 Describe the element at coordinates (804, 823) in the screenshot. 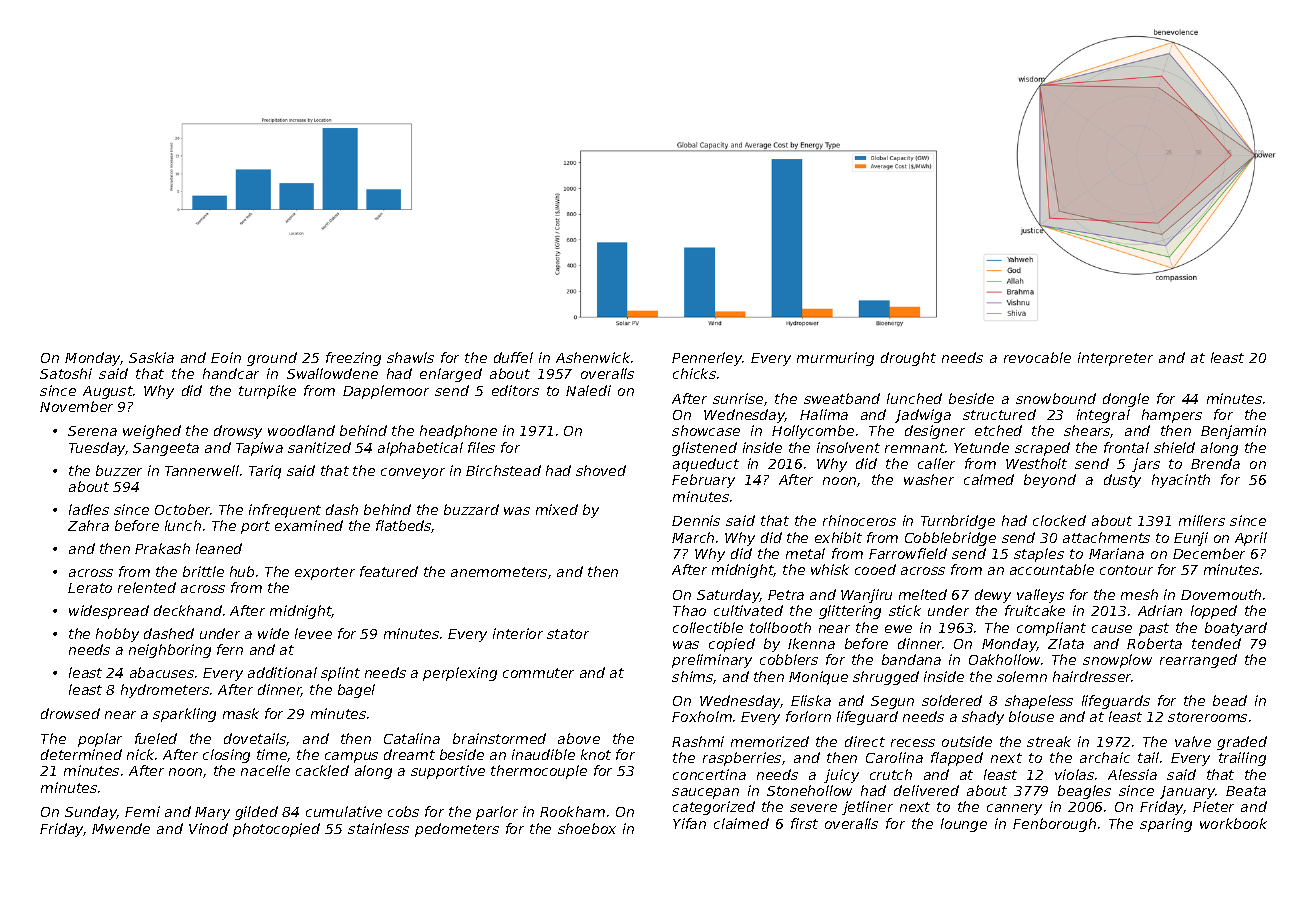

I see `first` at that location.
